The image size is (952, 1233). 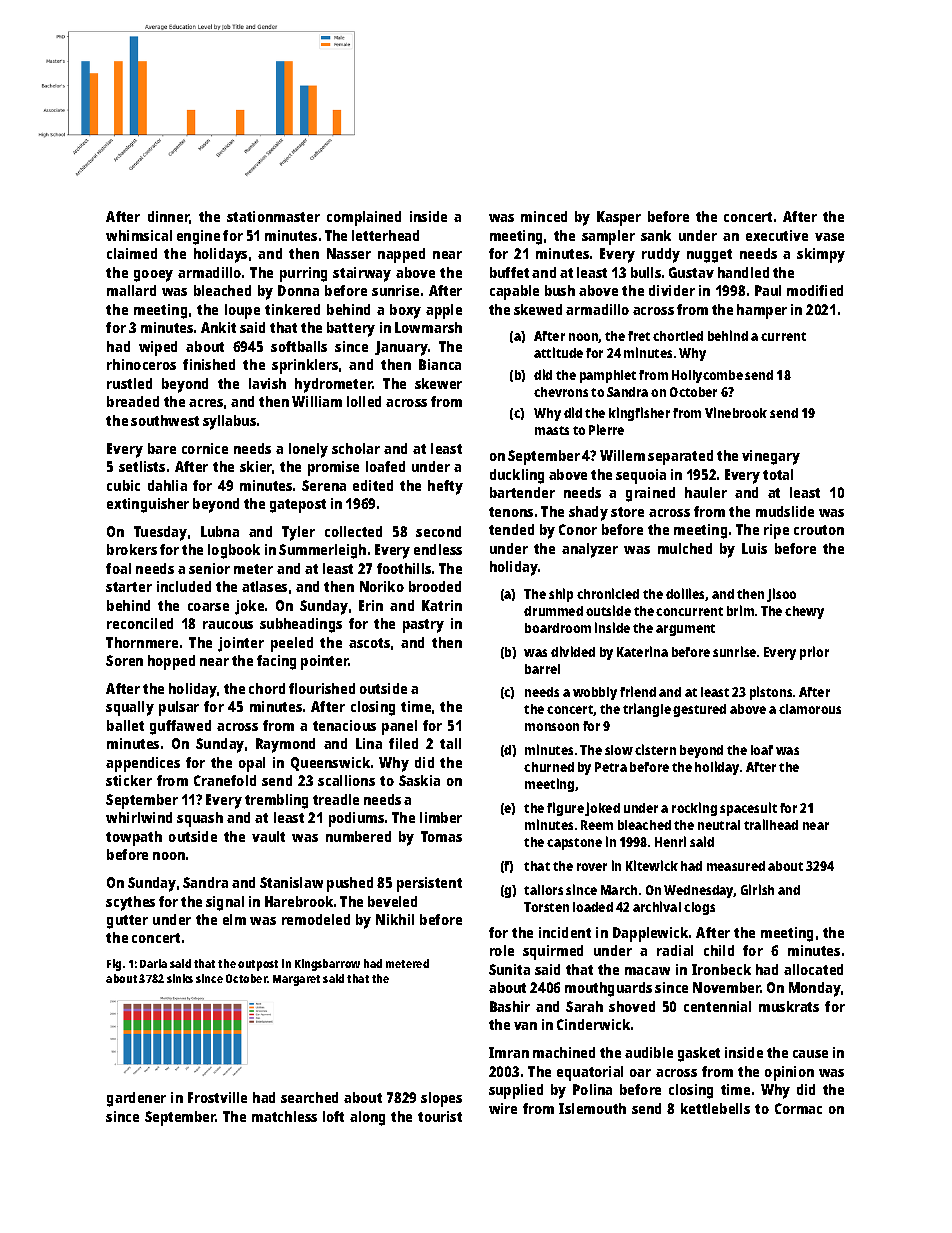 What do you see at coordinates (748, 809) in the document?
I see `spacesuit` at bounding box center [748, 809].
